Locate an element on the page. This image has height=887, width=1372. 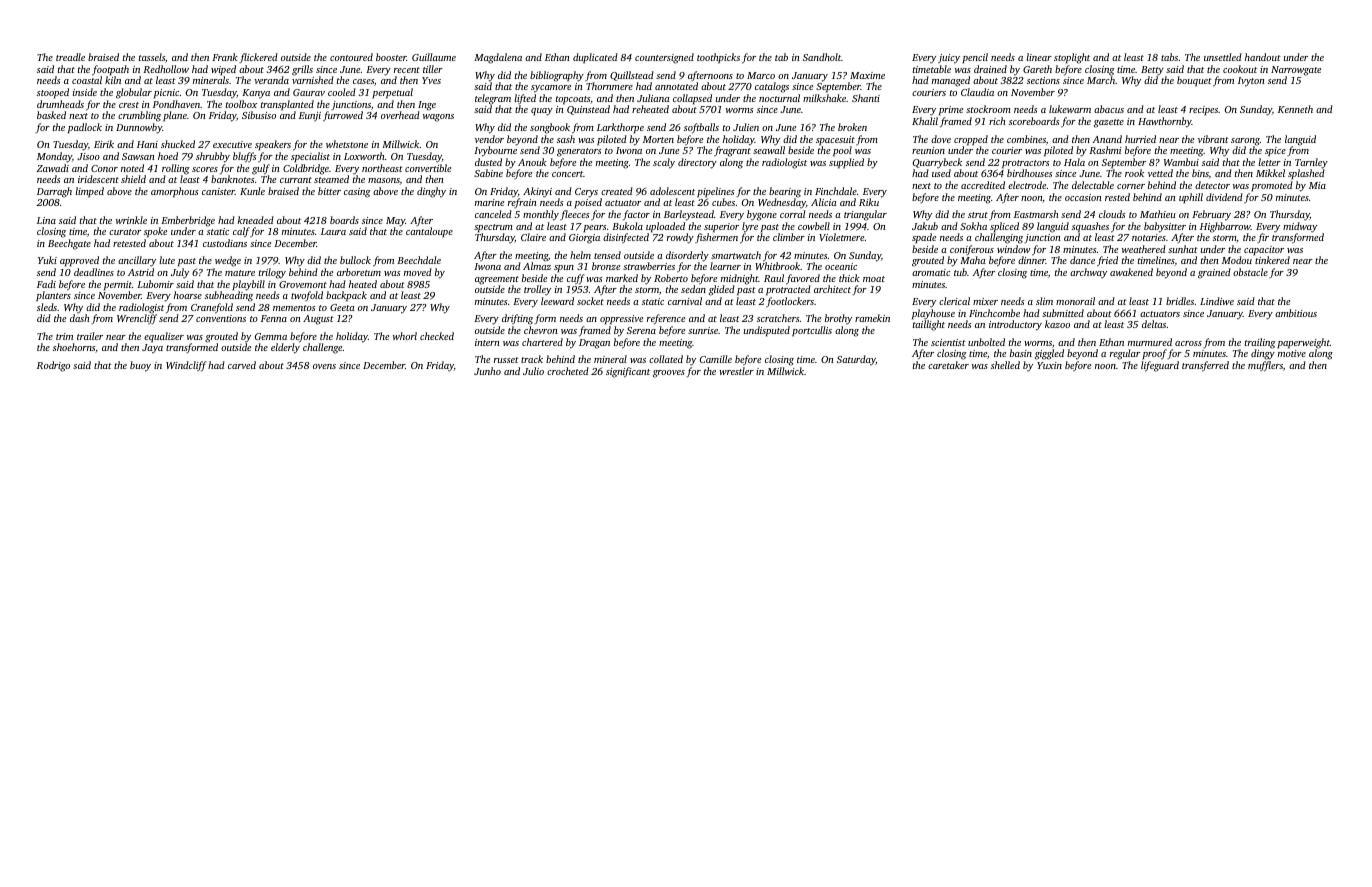
August is located at coordinates (318, 320).
